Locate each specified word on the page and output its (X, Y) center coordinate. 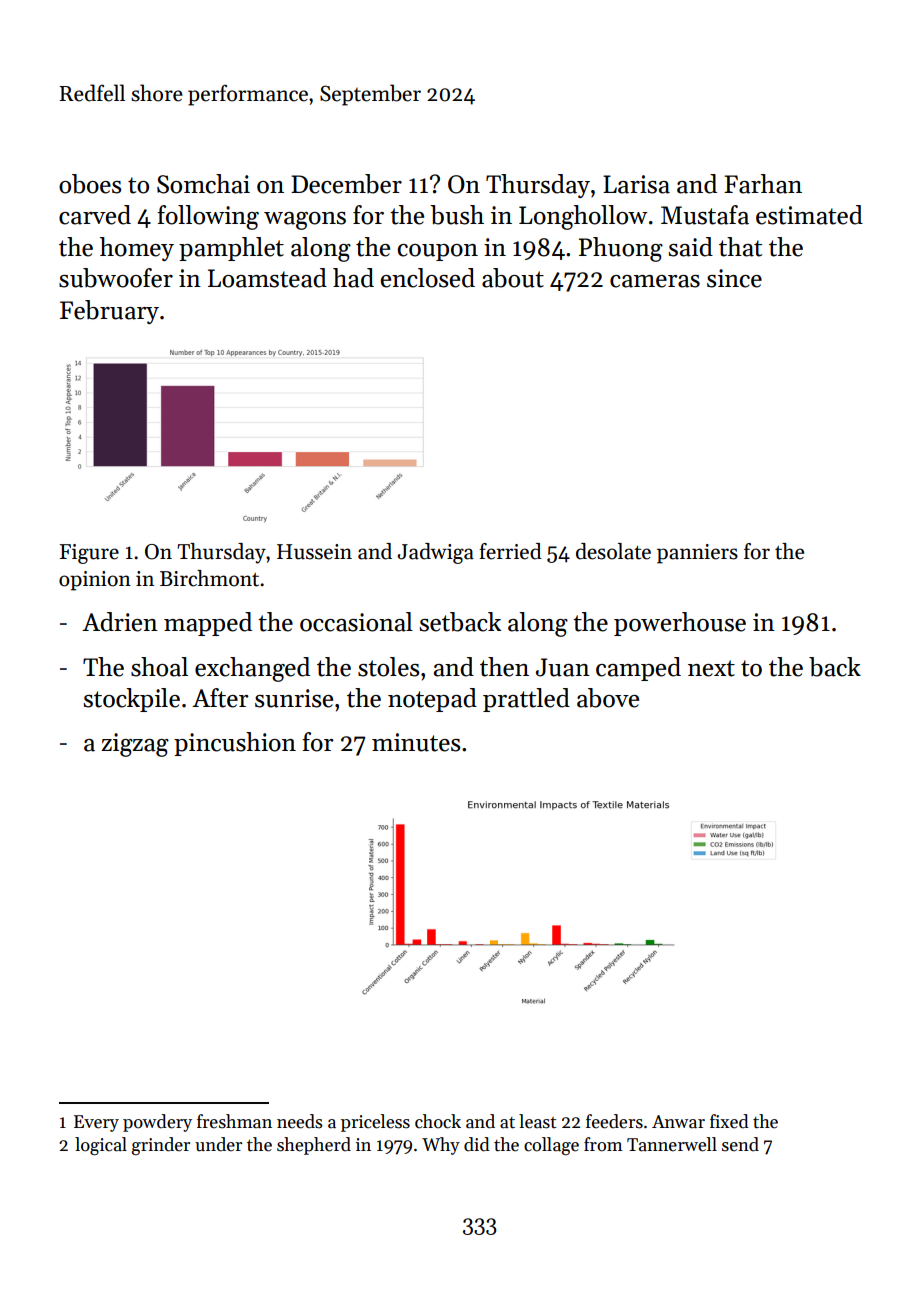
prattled (526, 700)
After (220, 698)
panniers (697, 554)
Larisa (636, 184)
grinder (161, 1146)
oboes (90, 184)
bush (457, 215)
